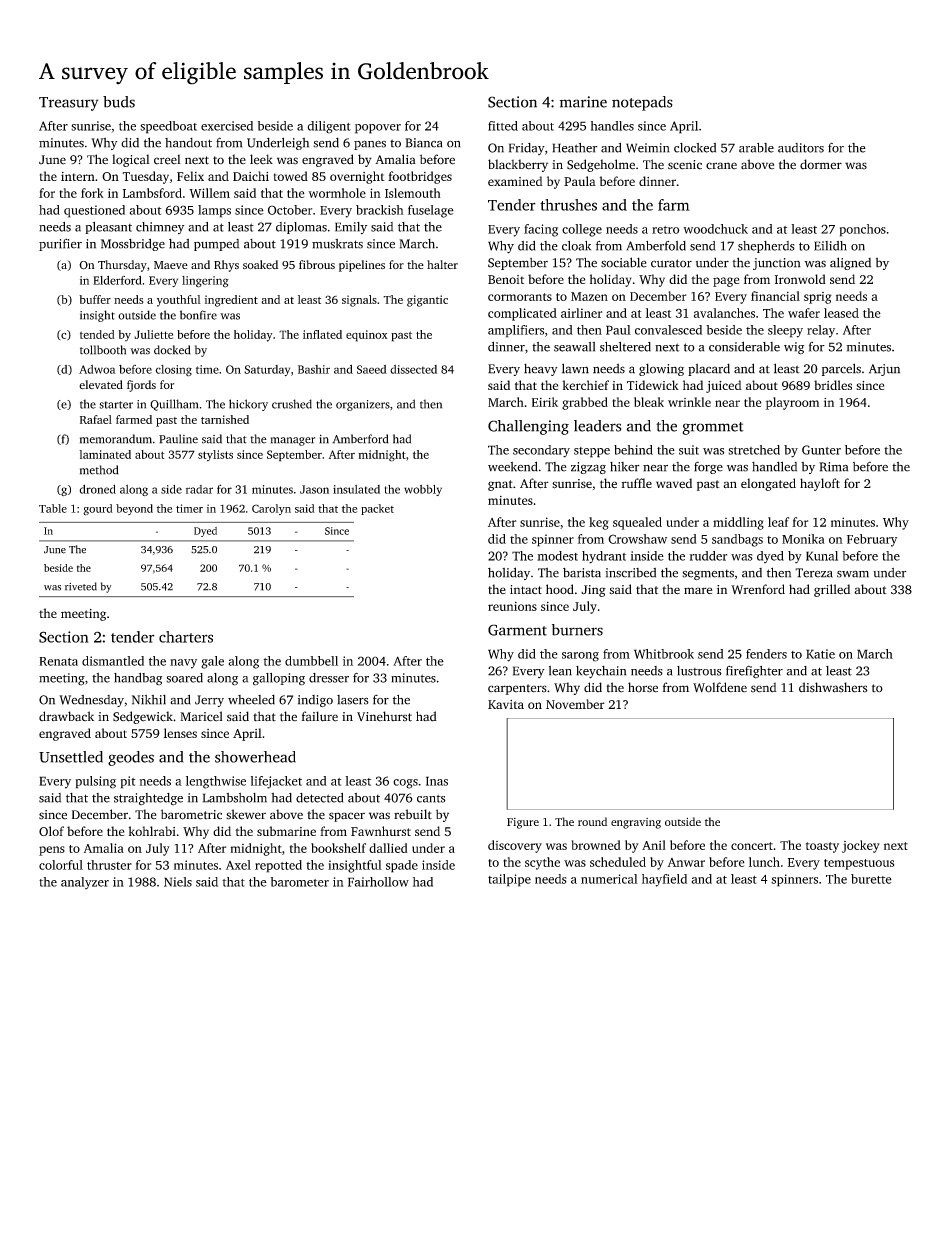 Image resolution: width=952 pixels, height=1233 pixels. I want to click on speedboat, so click(168, 127).
